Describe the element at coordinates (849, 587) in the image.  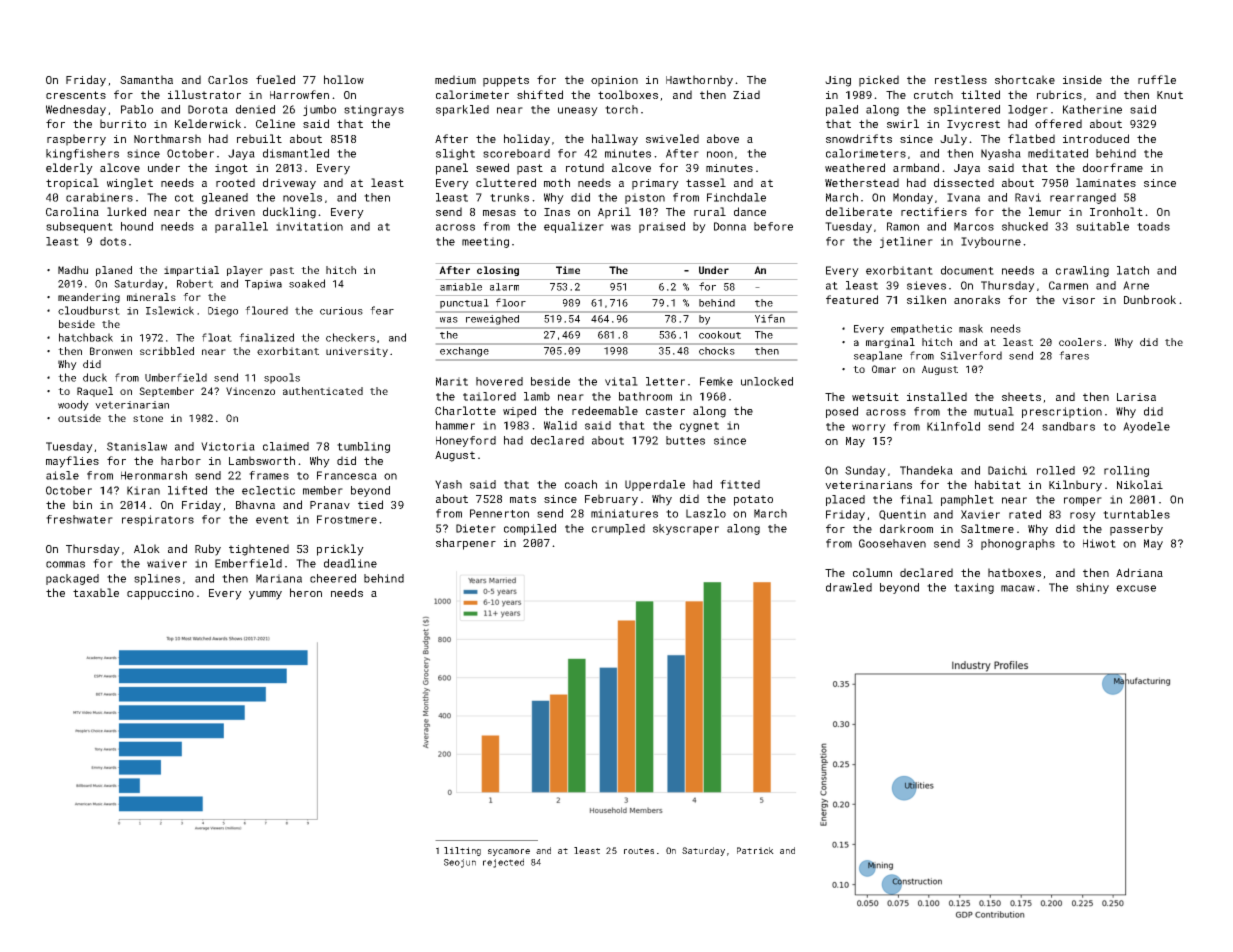
I see `drawled` at that location.
